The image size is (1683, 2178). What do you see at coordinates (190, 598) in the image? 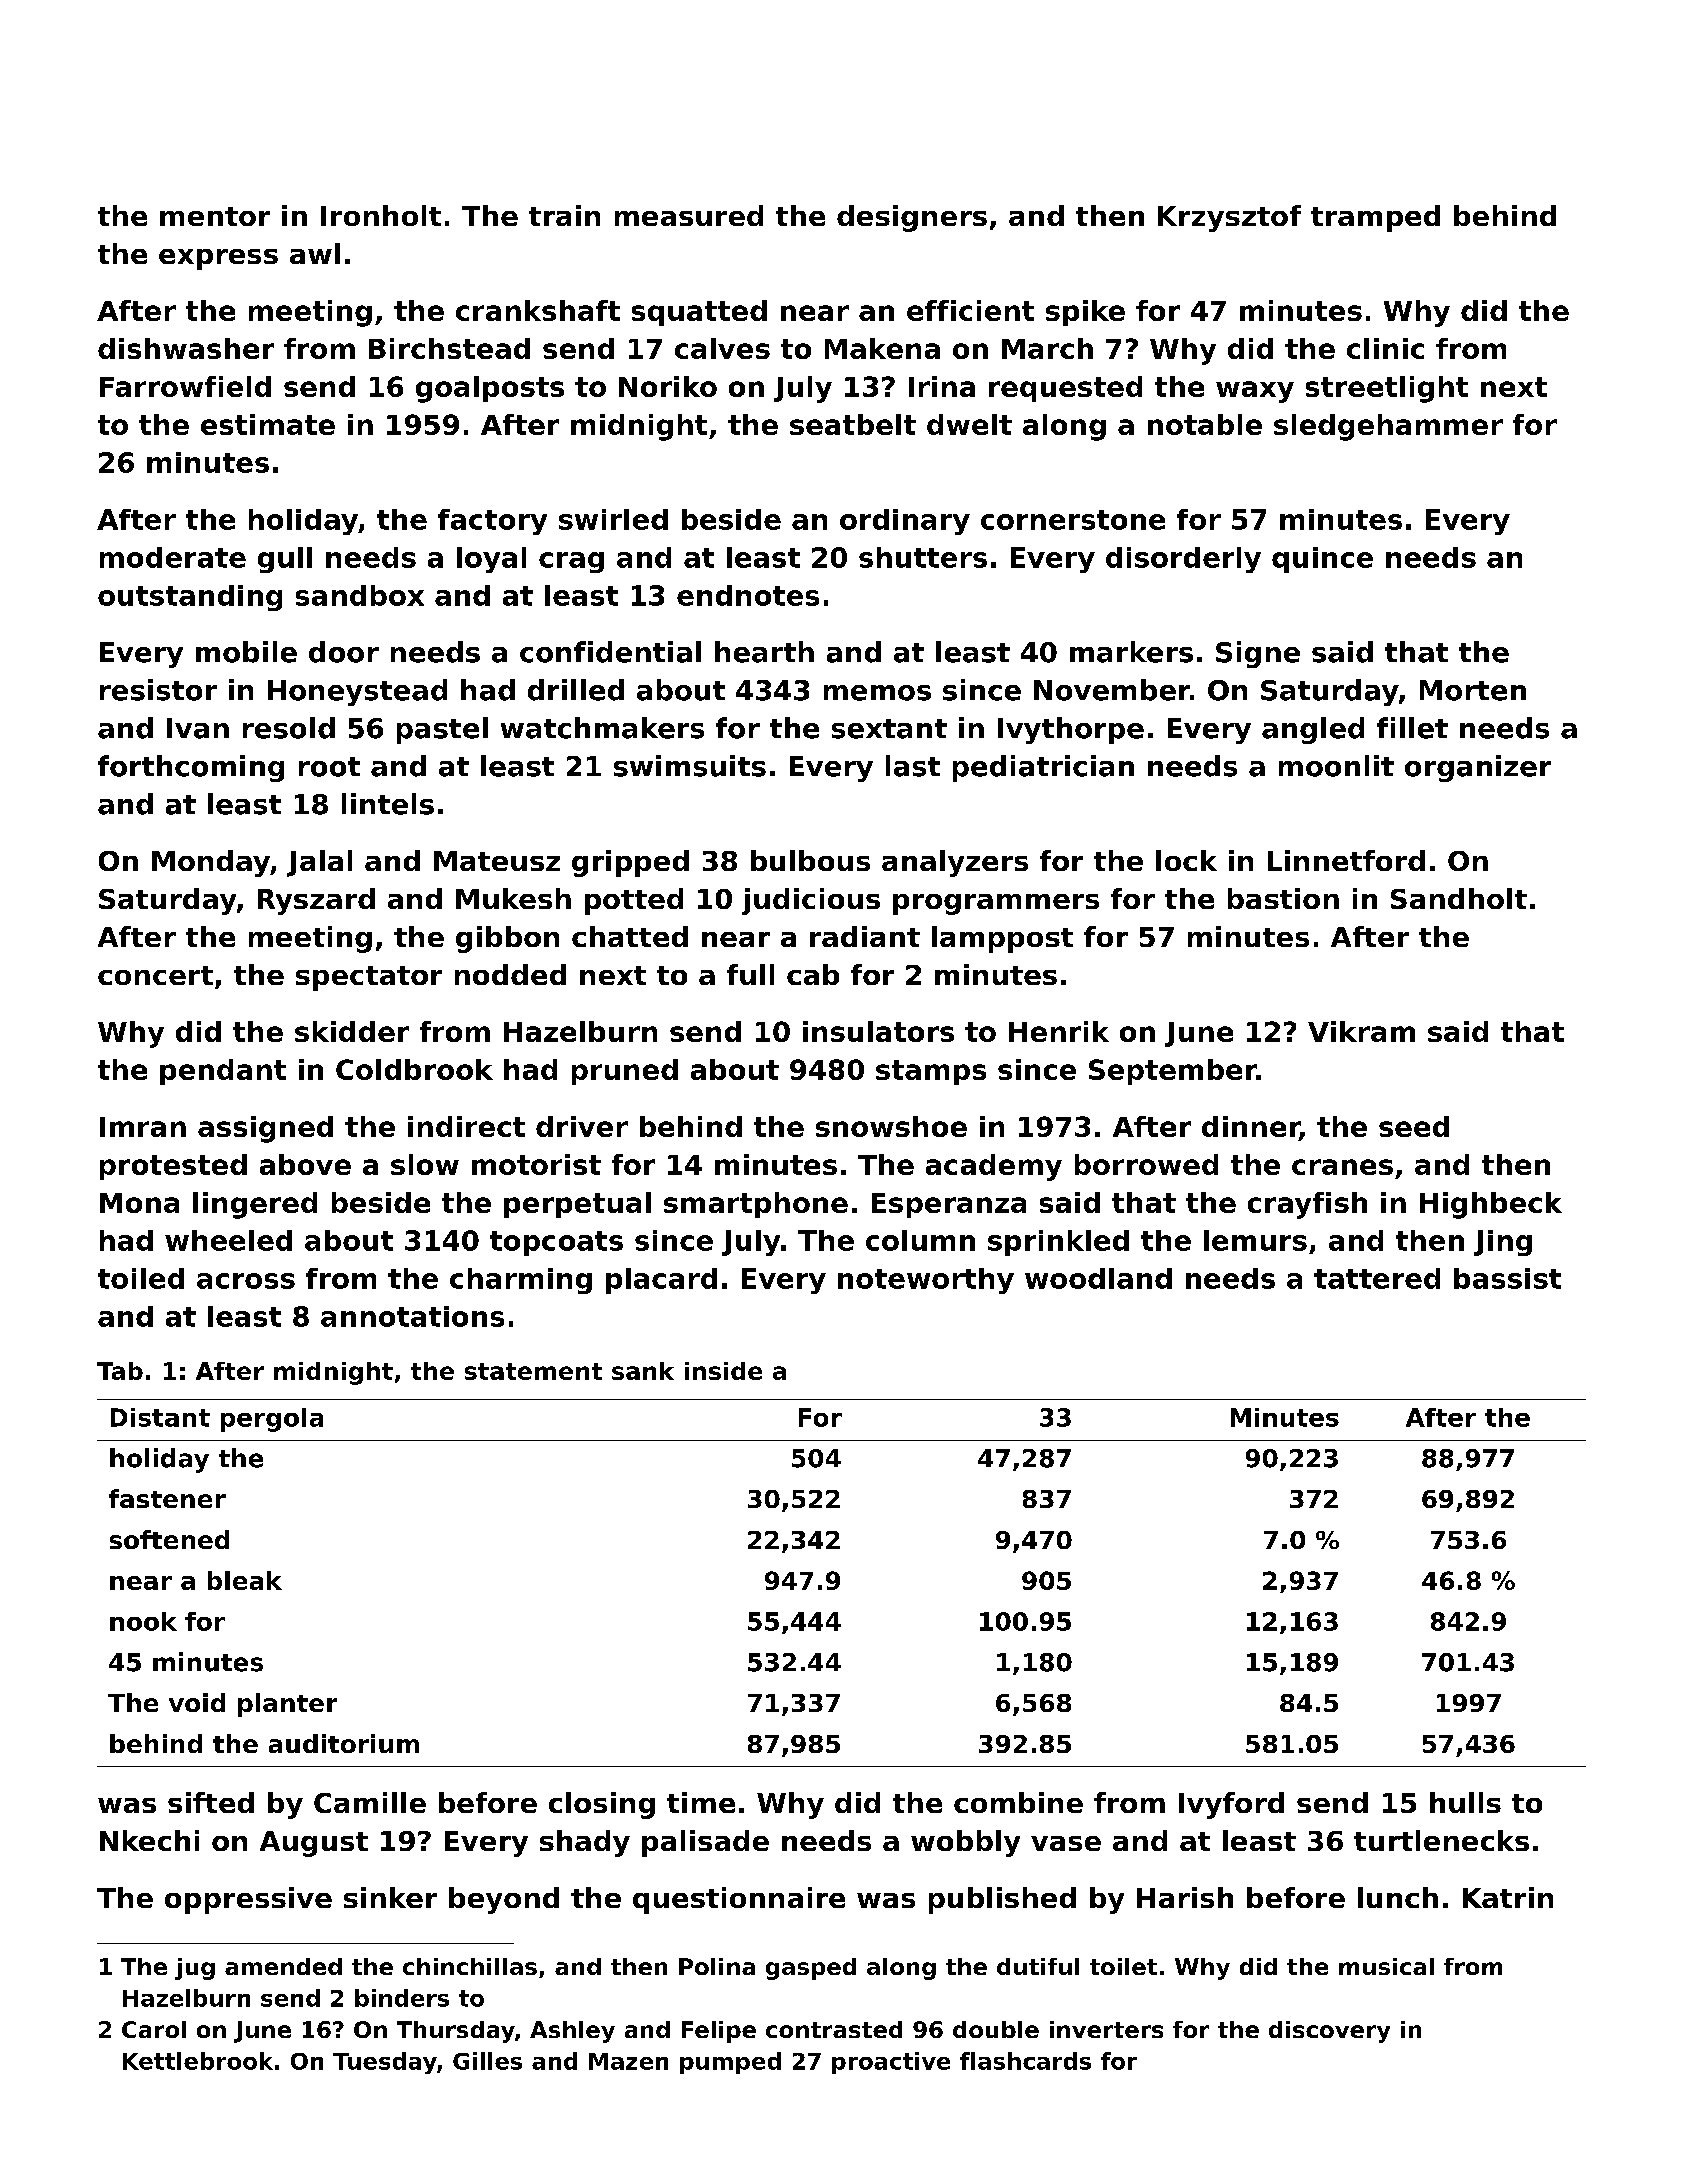
I see `outstanding` at bounding box center [190, 598].
